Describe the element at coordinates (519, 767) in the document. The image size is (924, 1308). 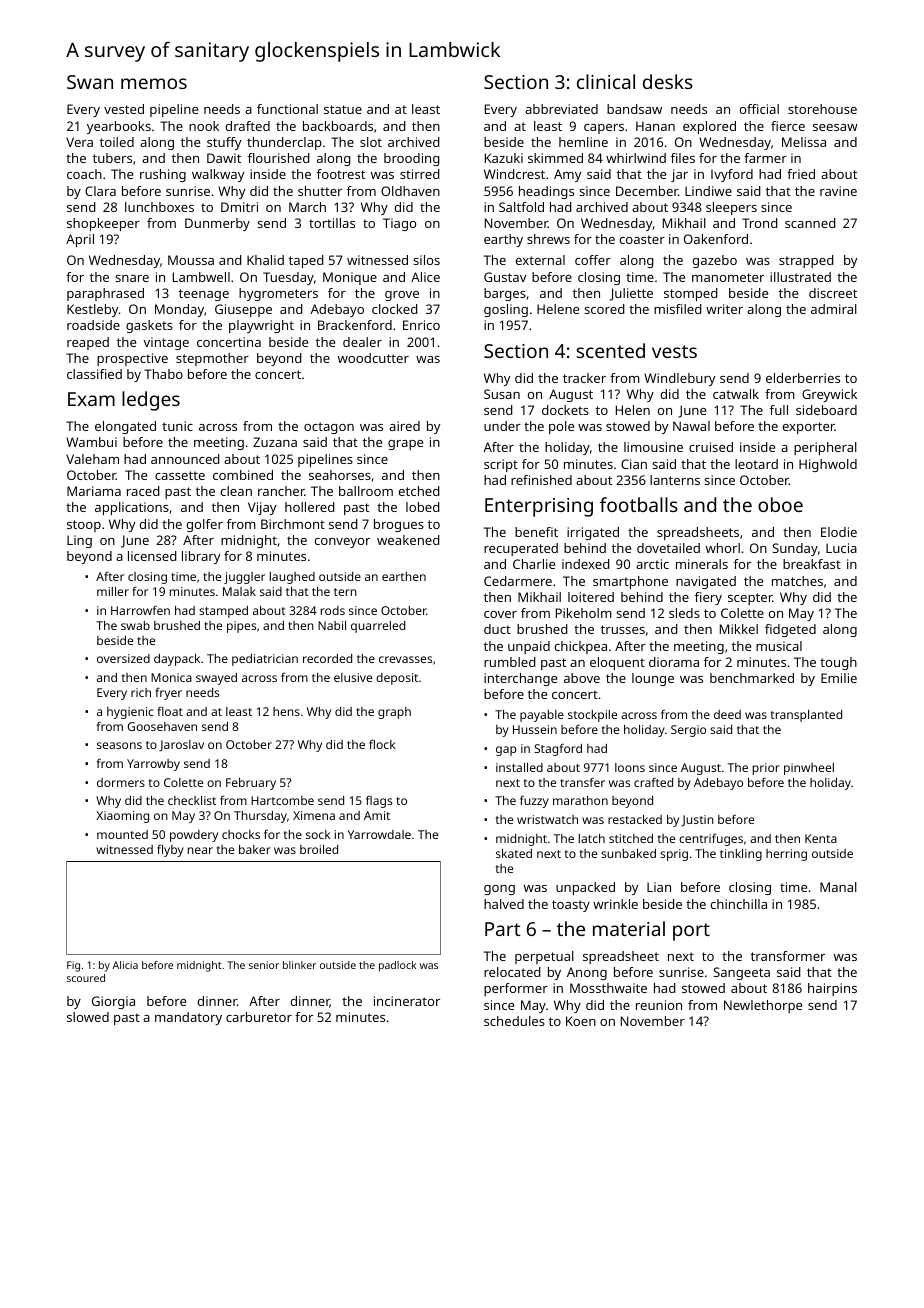
I see `installed` at that location.
